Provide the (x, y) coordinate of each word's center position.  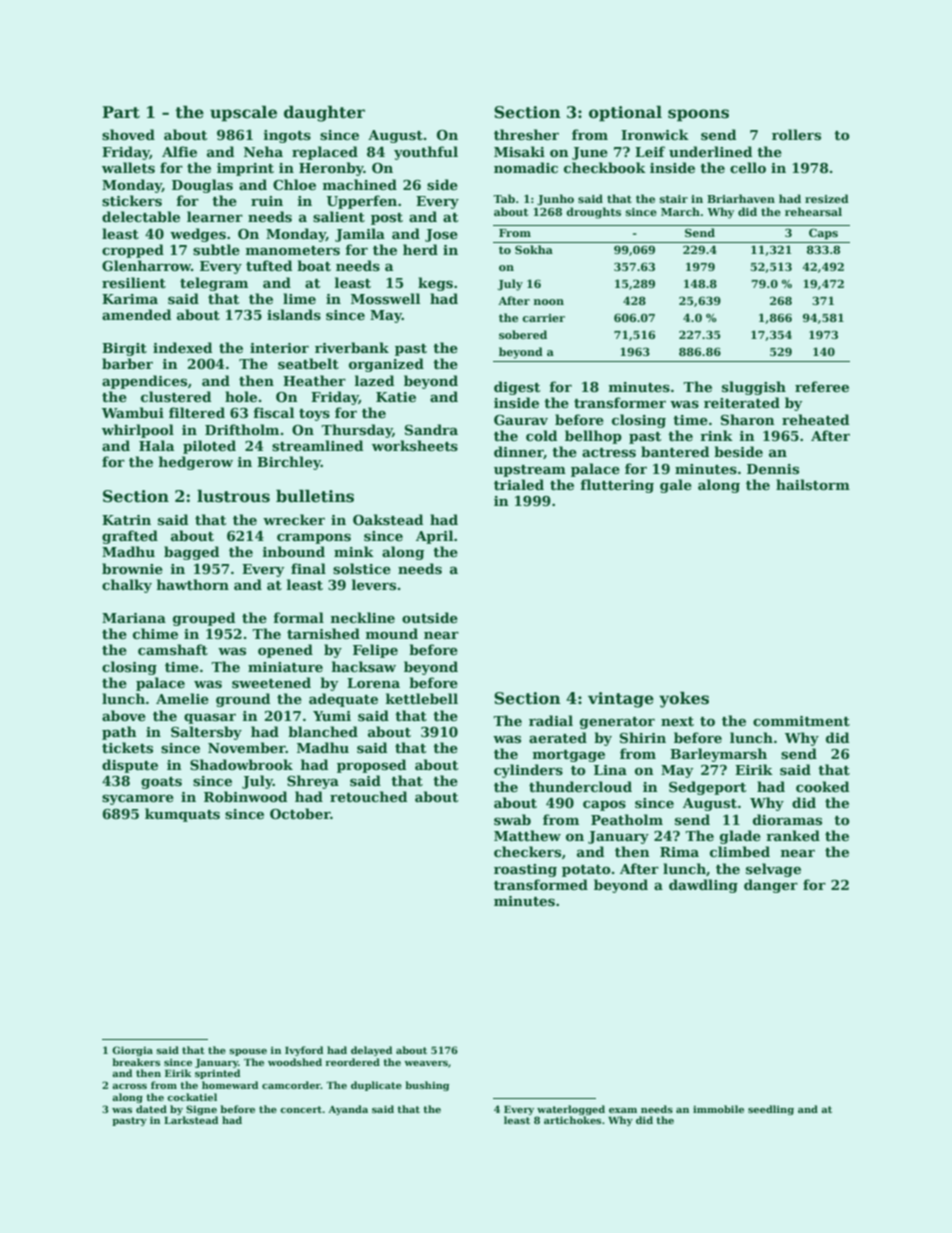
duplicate (376, 1086)
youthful (426, 153)
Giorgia (132, 1051)
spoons (698, 115)
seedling (771, 1110)
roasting (525, 870)
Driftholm (242, 429)
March (680, 211)
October (300, 813)
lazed (375, 380)
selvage (773, 870)
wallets (128, 167)
